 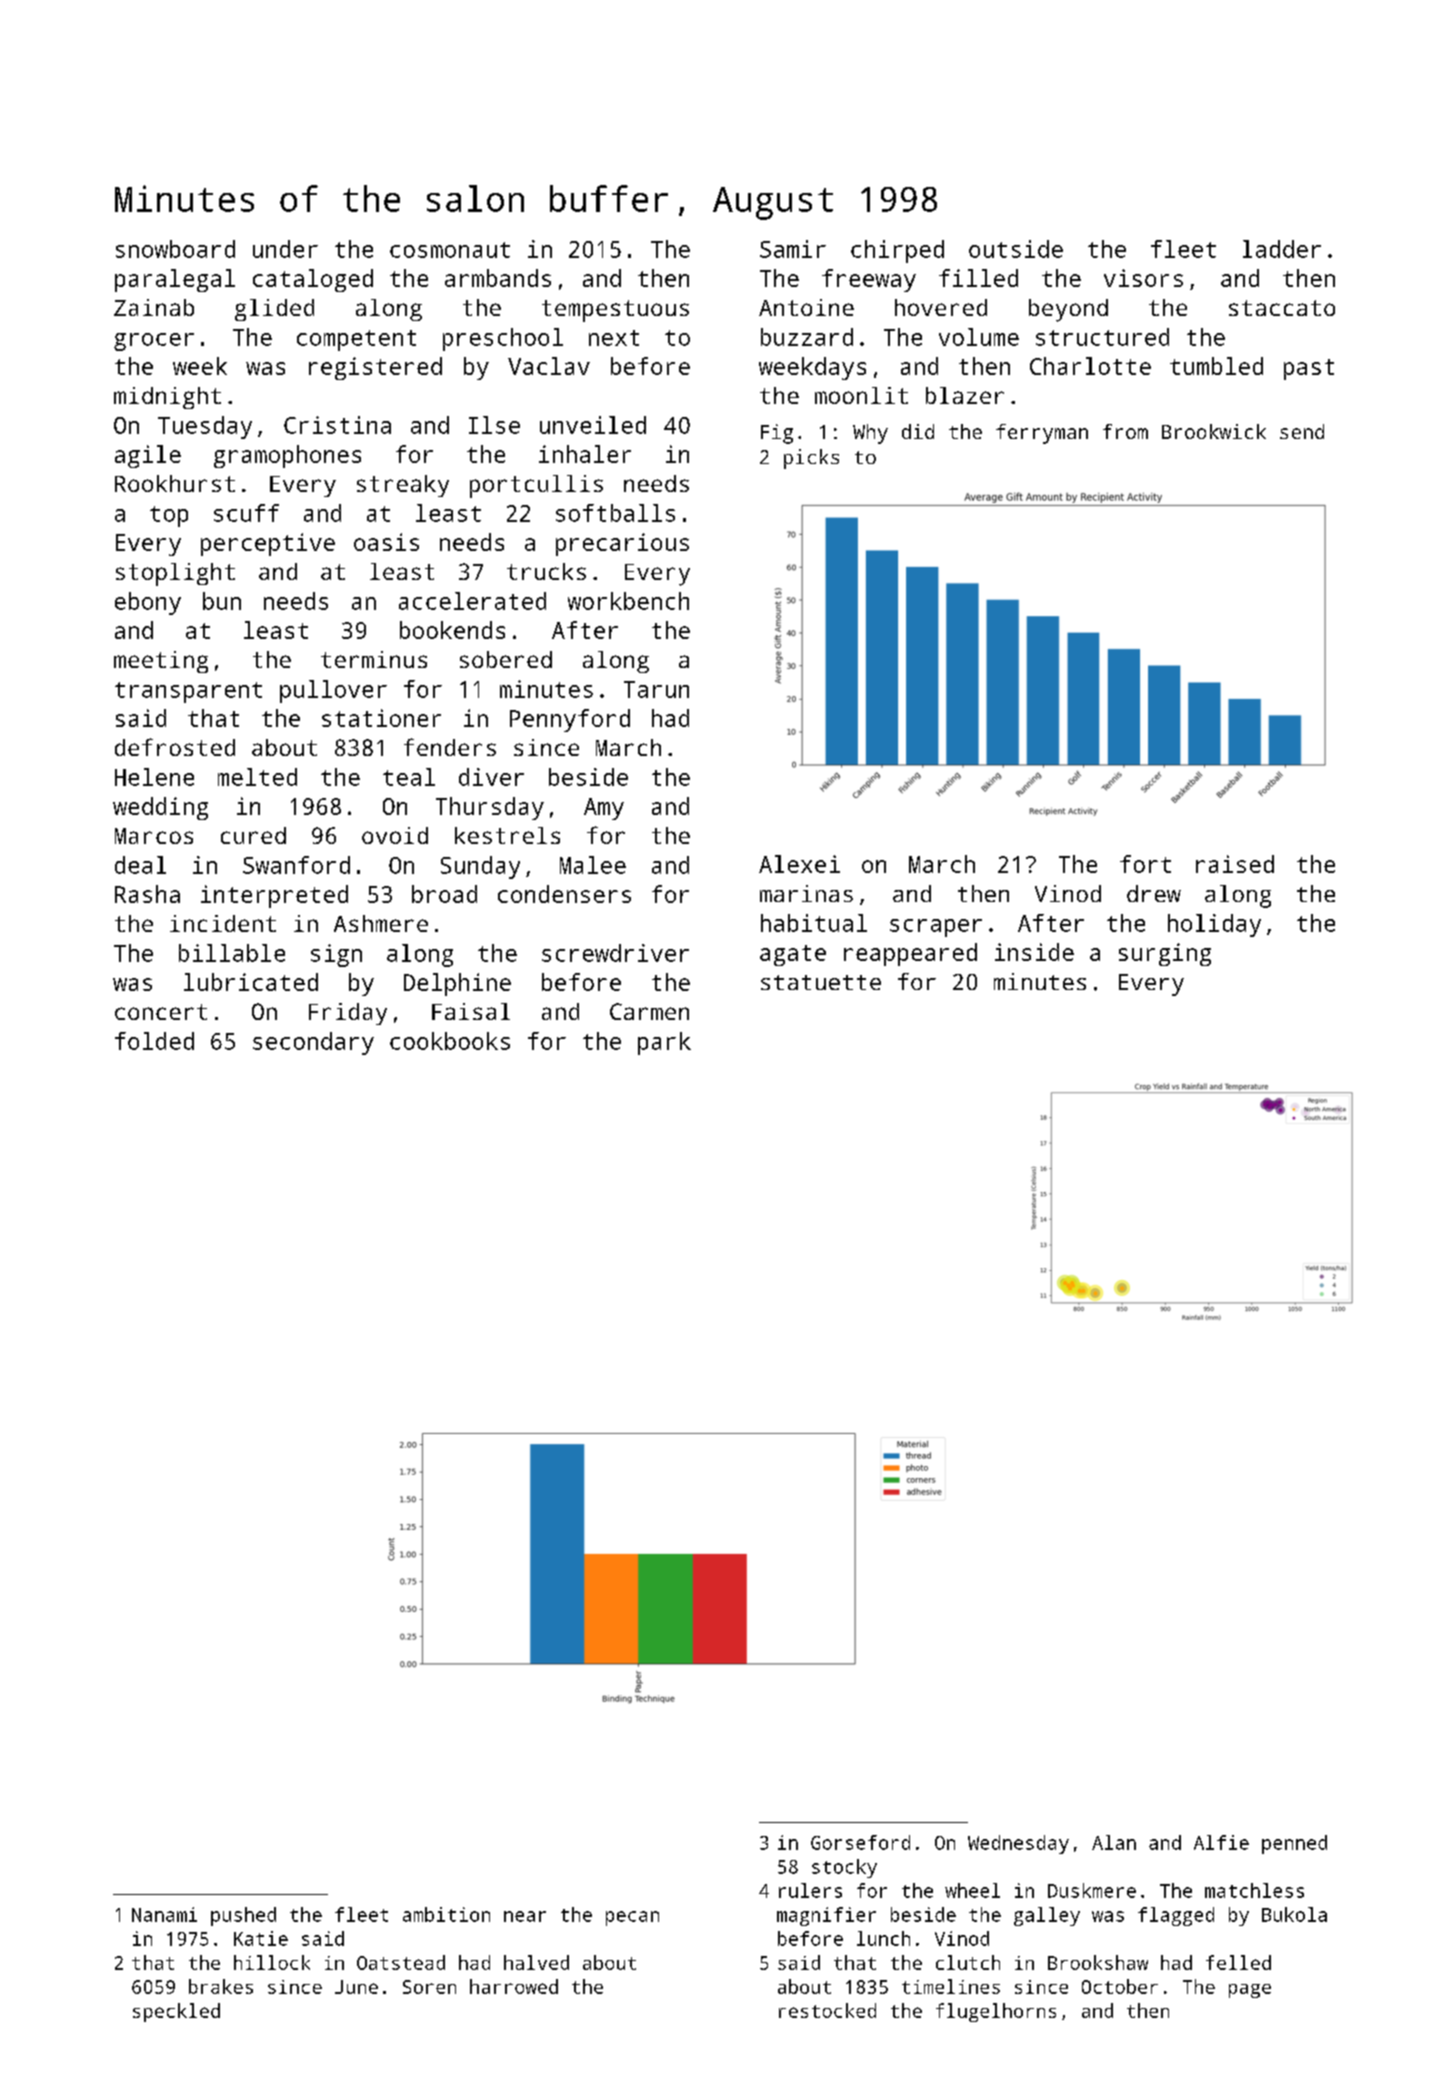 What do you see at coordinates (861, 395) in the screenshot?
I see `moonlit` at bounding box center [861, 395].
